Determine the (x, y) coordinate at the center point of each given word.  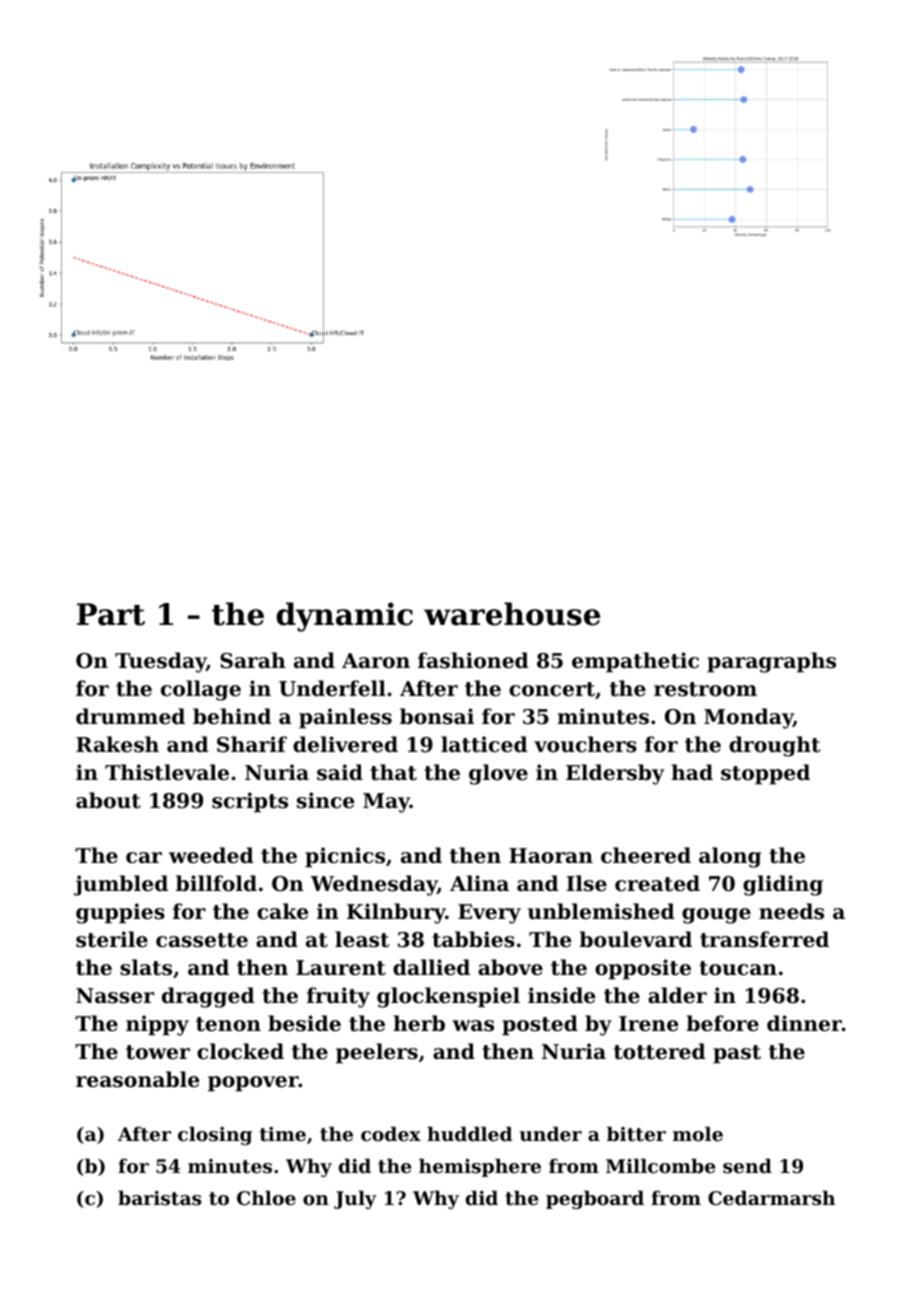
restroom (705, 689)
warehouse (512, 614)
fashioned (473, 660)
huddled (469, 1133)
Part (111, 614)
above (510, 967)
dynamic (344, 617)
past (737, 1054)
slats (146, 967)
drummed (130, 716)
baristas (159, 1198)
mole (698, 1133)
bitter (636, 1134)
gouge (716, 916)
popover (253, 1083)
